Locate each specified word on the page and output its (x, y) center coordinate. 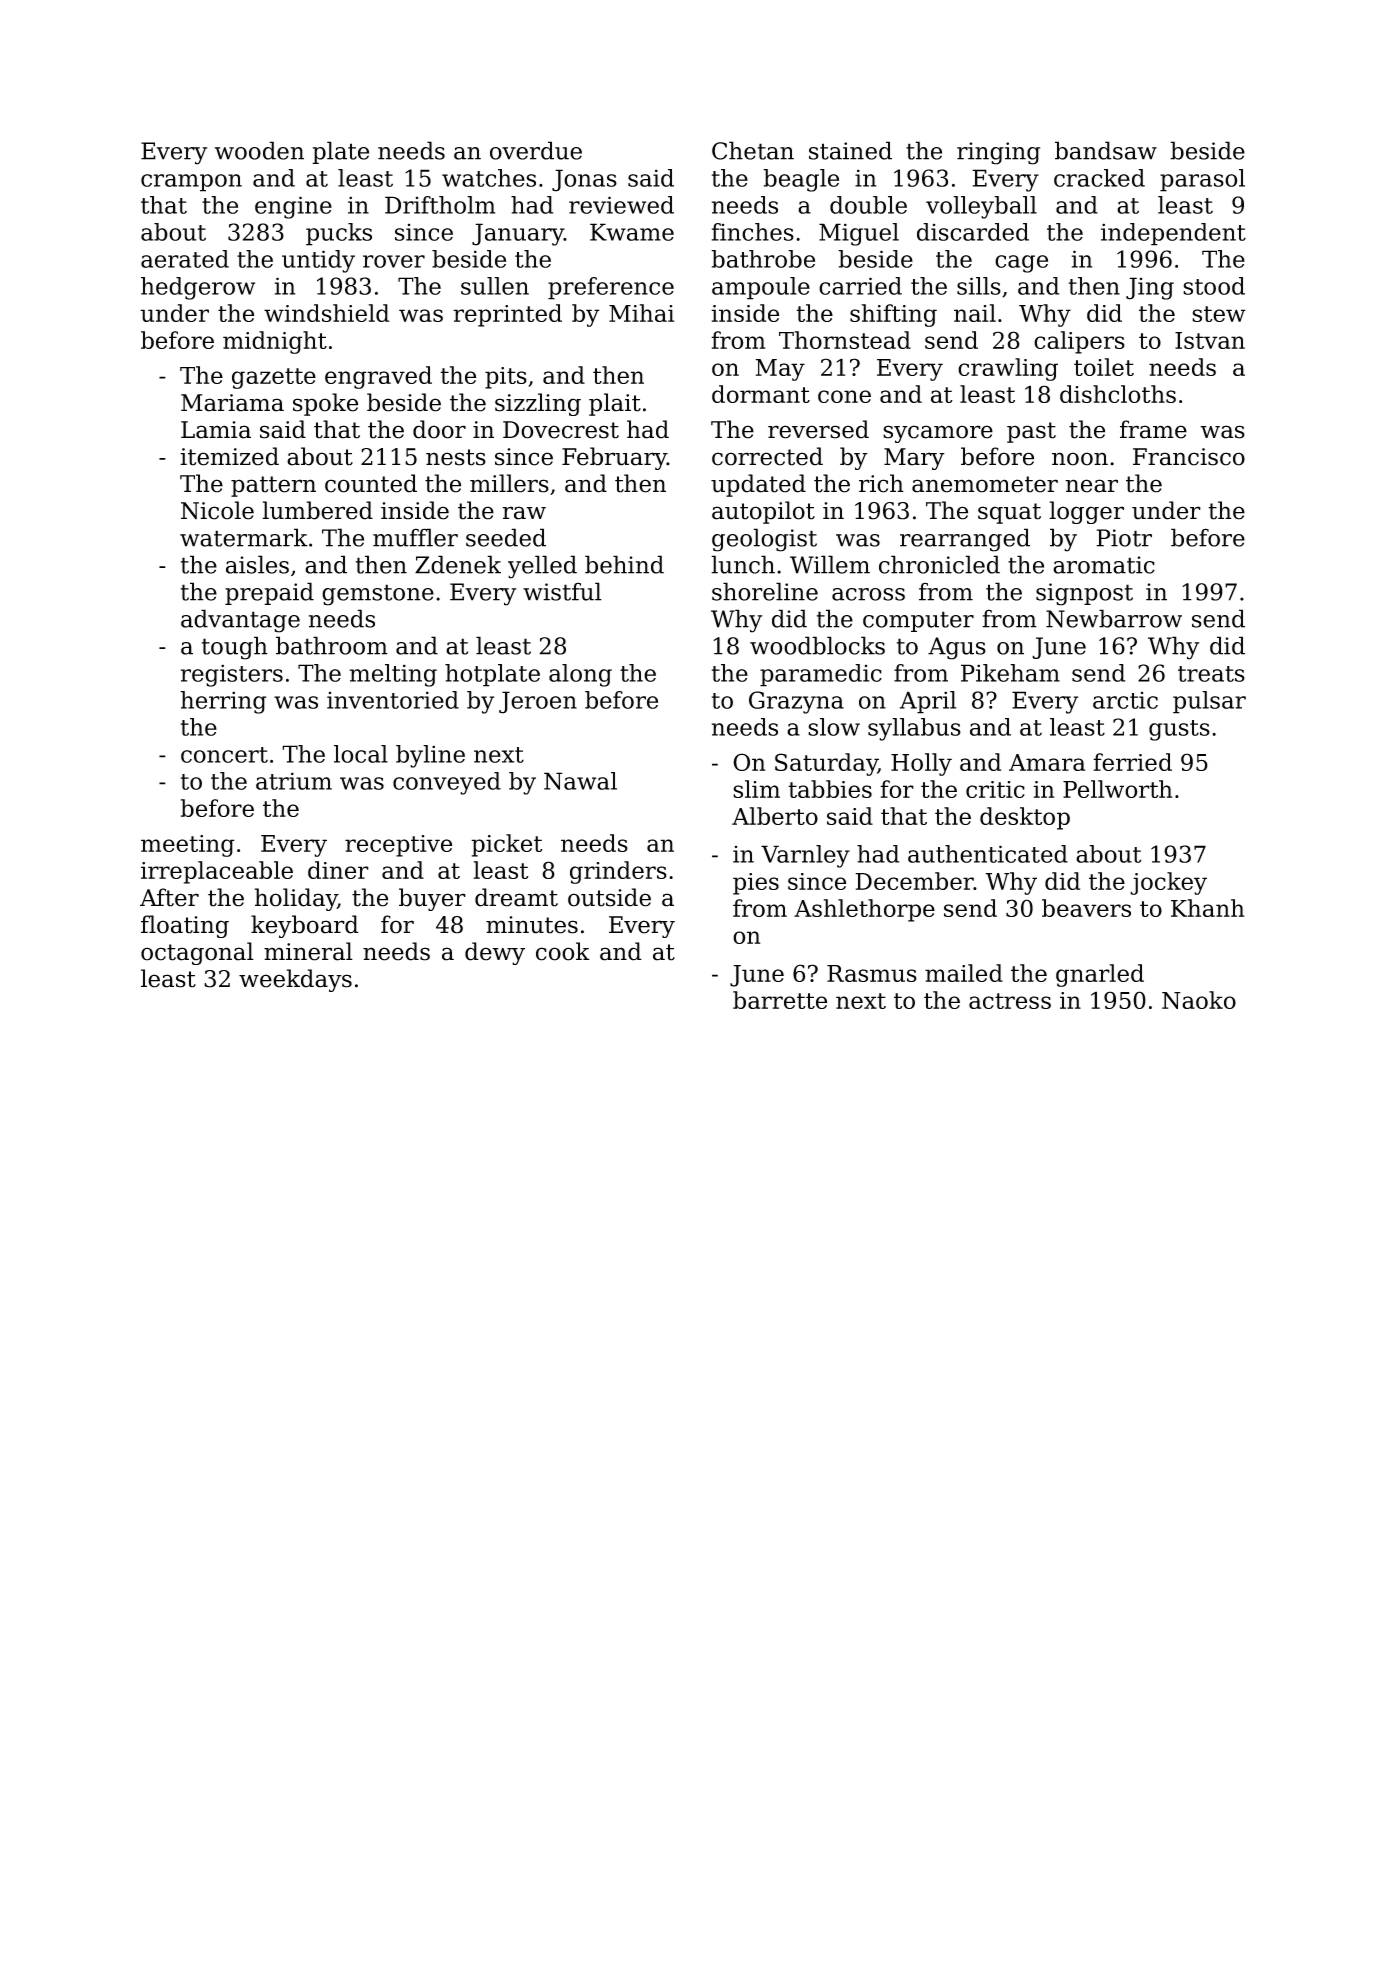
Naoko (1199, 1000)
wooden (259, 150)
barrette (780, 1000)
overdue (536, 150)
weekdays (295, 980)
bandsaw (1106, 150)
